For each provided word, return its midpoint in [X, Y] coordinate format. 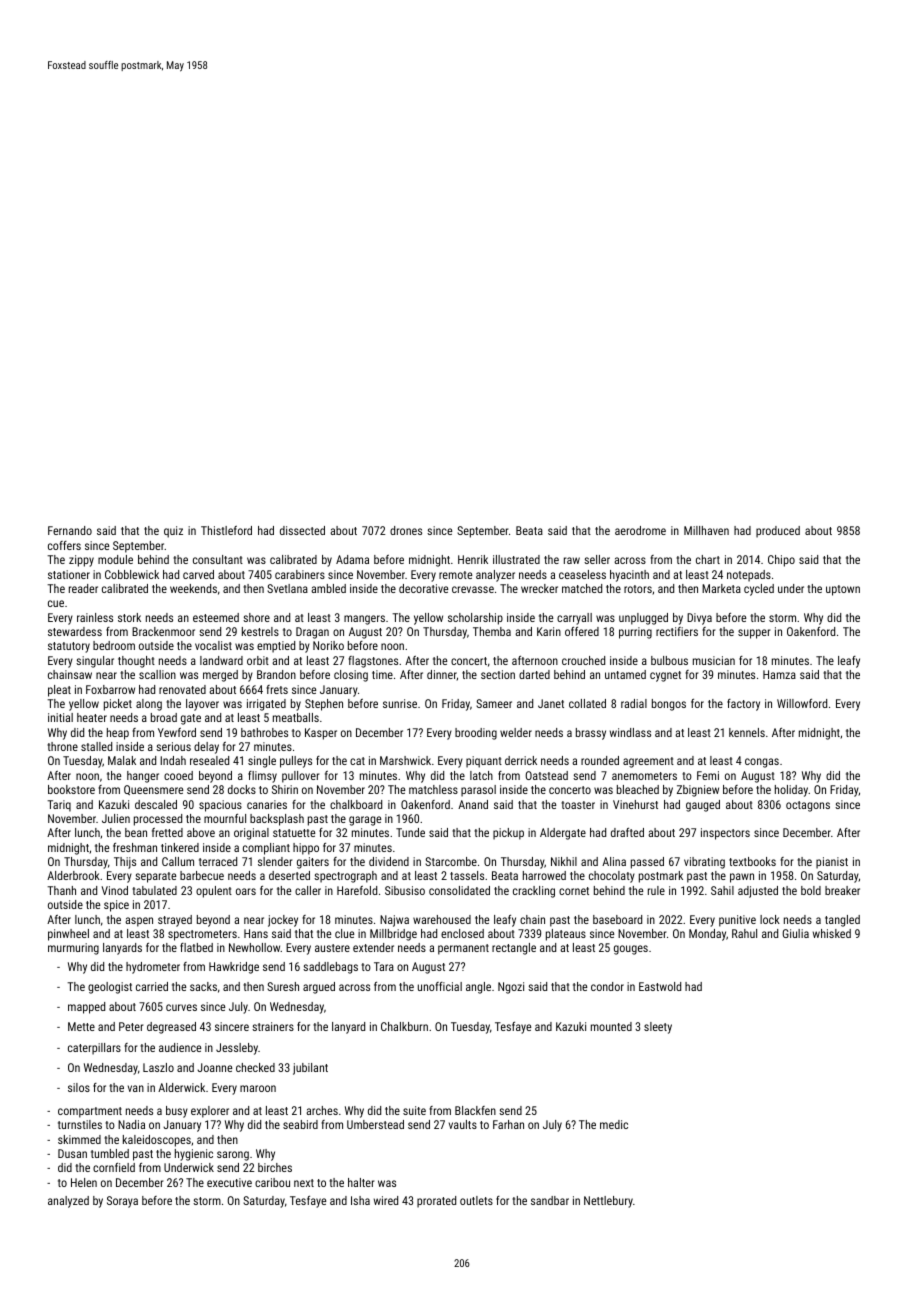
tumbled [110, 1153]
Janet [551, 703]
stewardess [75, 631]
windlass [630, 732]
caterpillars [94, 1049]
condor [607, 986]
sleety [658, 1028]
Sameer [494, 703]
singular [95, 662]
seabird [300, 1124]
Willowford [802, 703]
